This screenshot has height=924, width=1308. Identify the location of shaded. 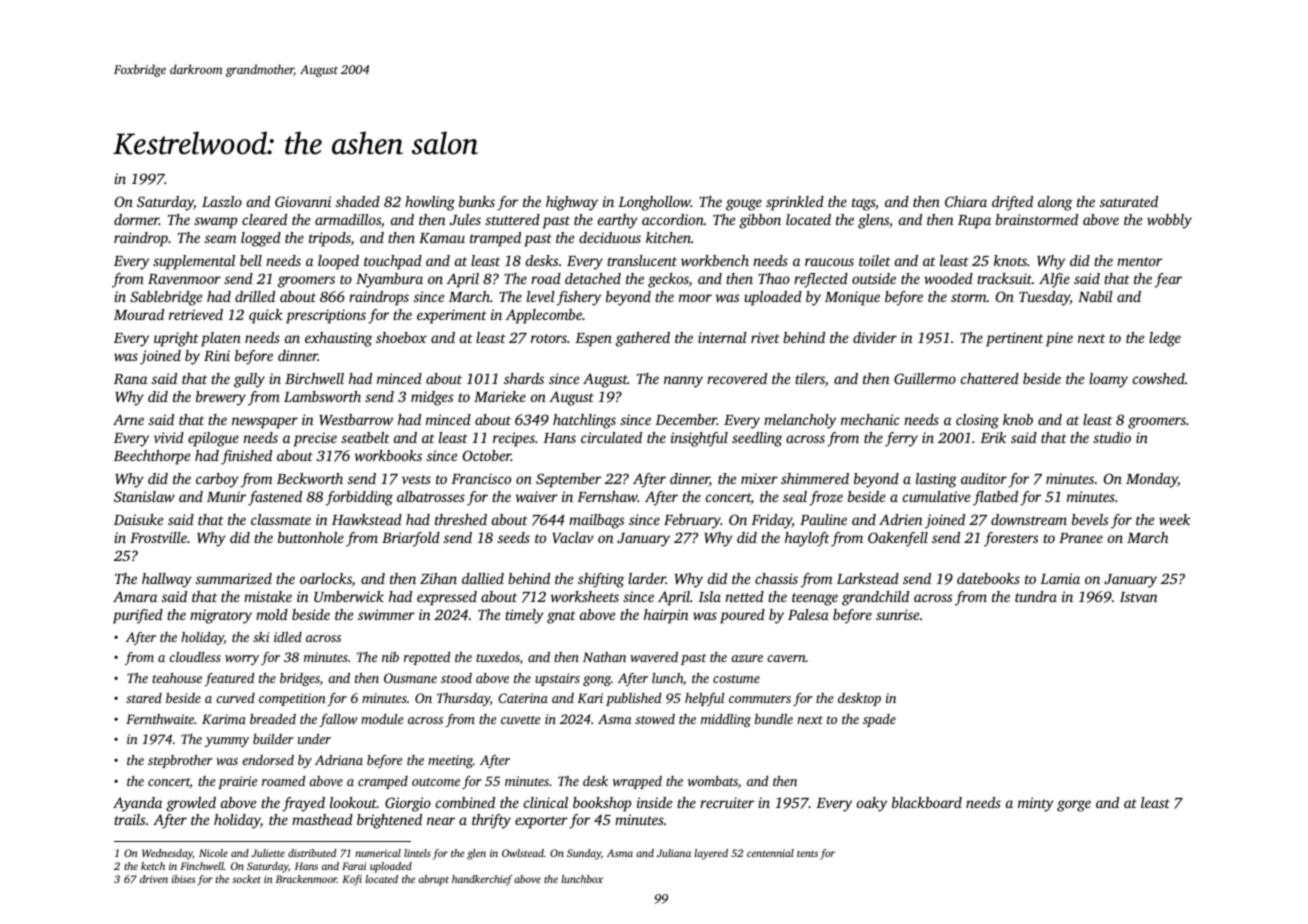
(358, 201).
